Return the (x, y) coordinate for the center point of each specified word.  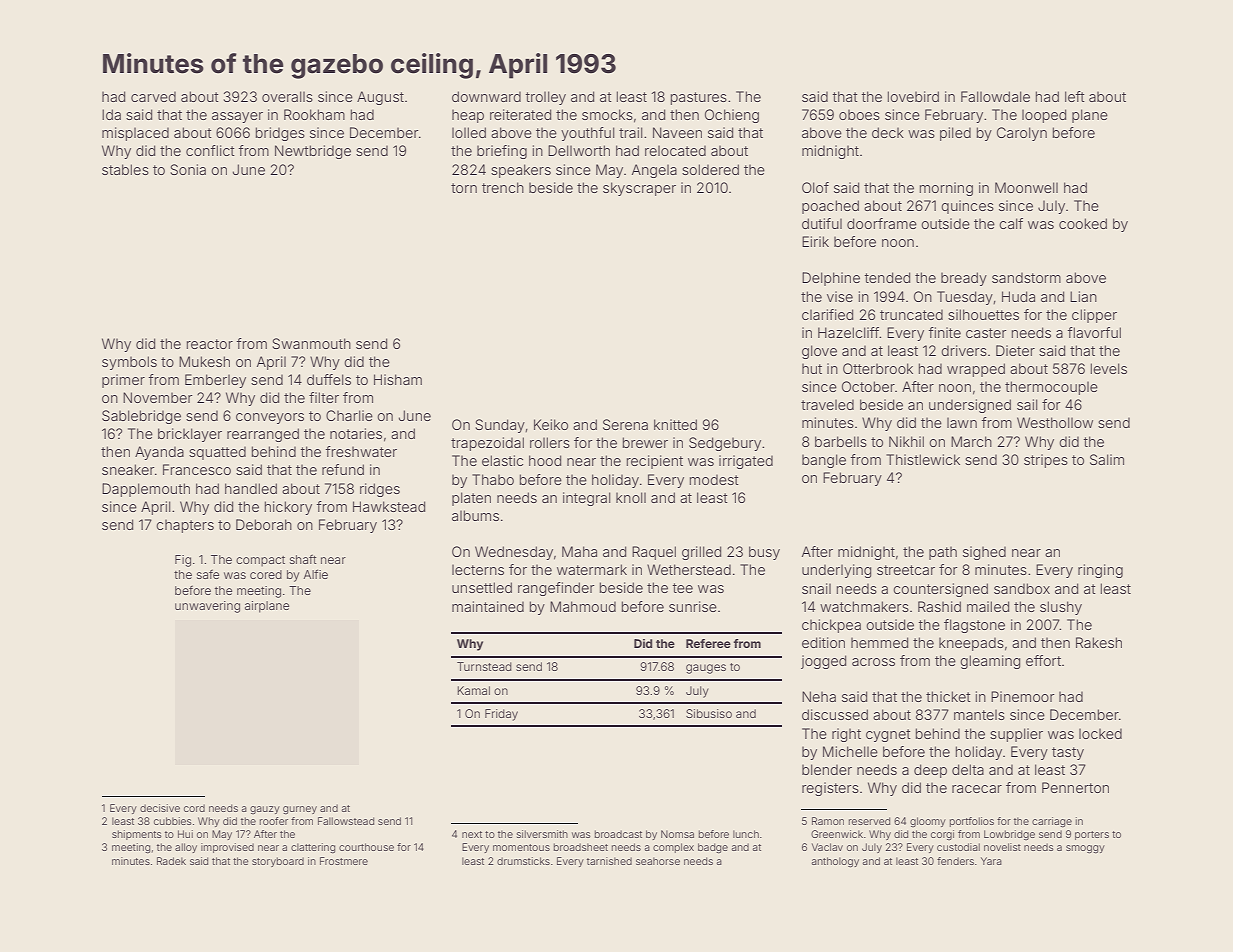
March (971, 441)
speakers (521, 171)
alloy (186, 848)
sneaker (128, 469)
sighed (984, 553)
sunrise (693, 606)
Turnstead (484, 666)
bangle (824, 461)
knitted (675, 424)
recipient (655, 462)
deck (888, 132)
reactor (210, 344)
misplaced (135, 134)
